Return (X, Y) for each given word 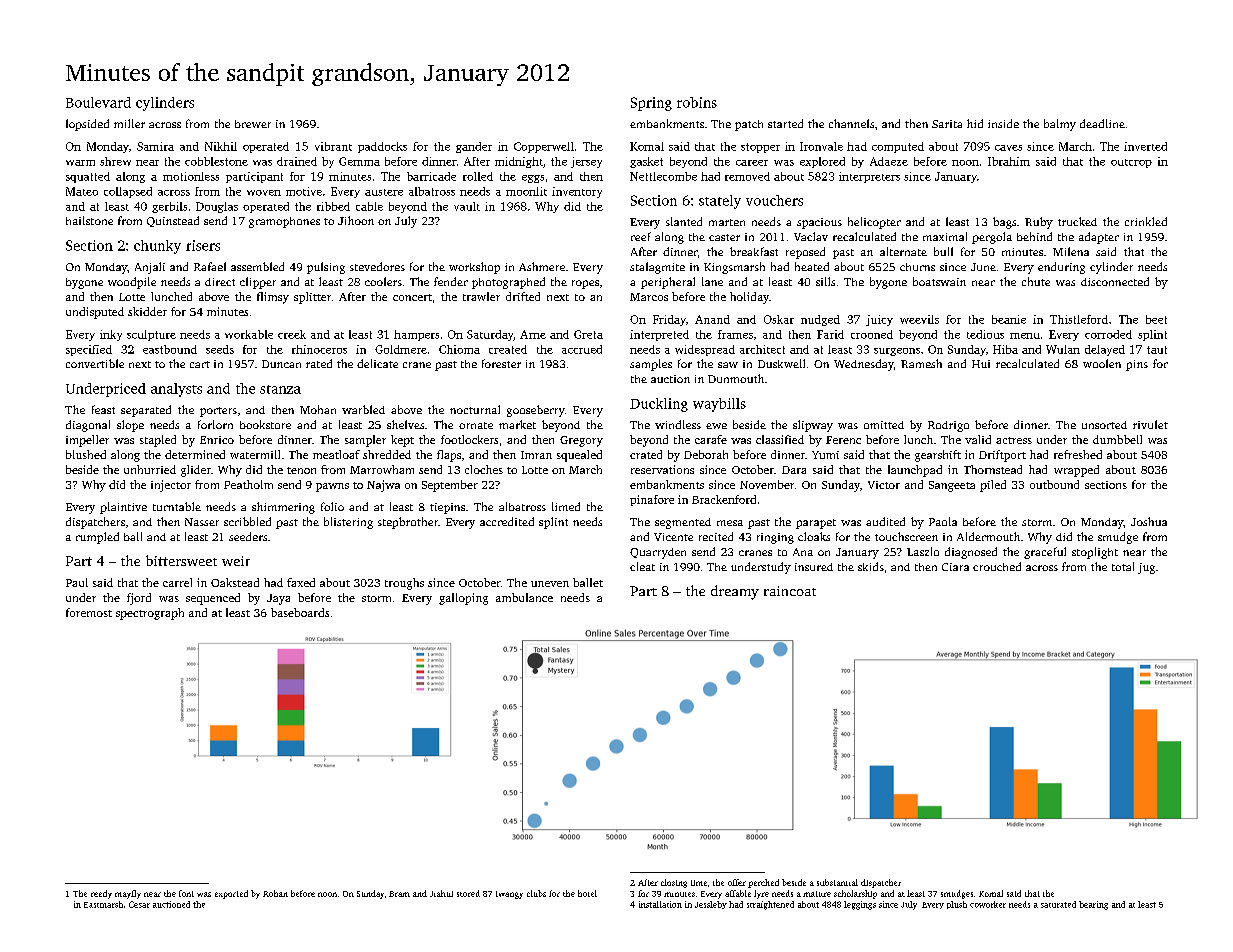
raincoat (790, 591)
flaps (449, 456)
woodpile (132, 283)
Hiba (1005, 349)
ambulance (524, 597)
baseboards (300, 612)
